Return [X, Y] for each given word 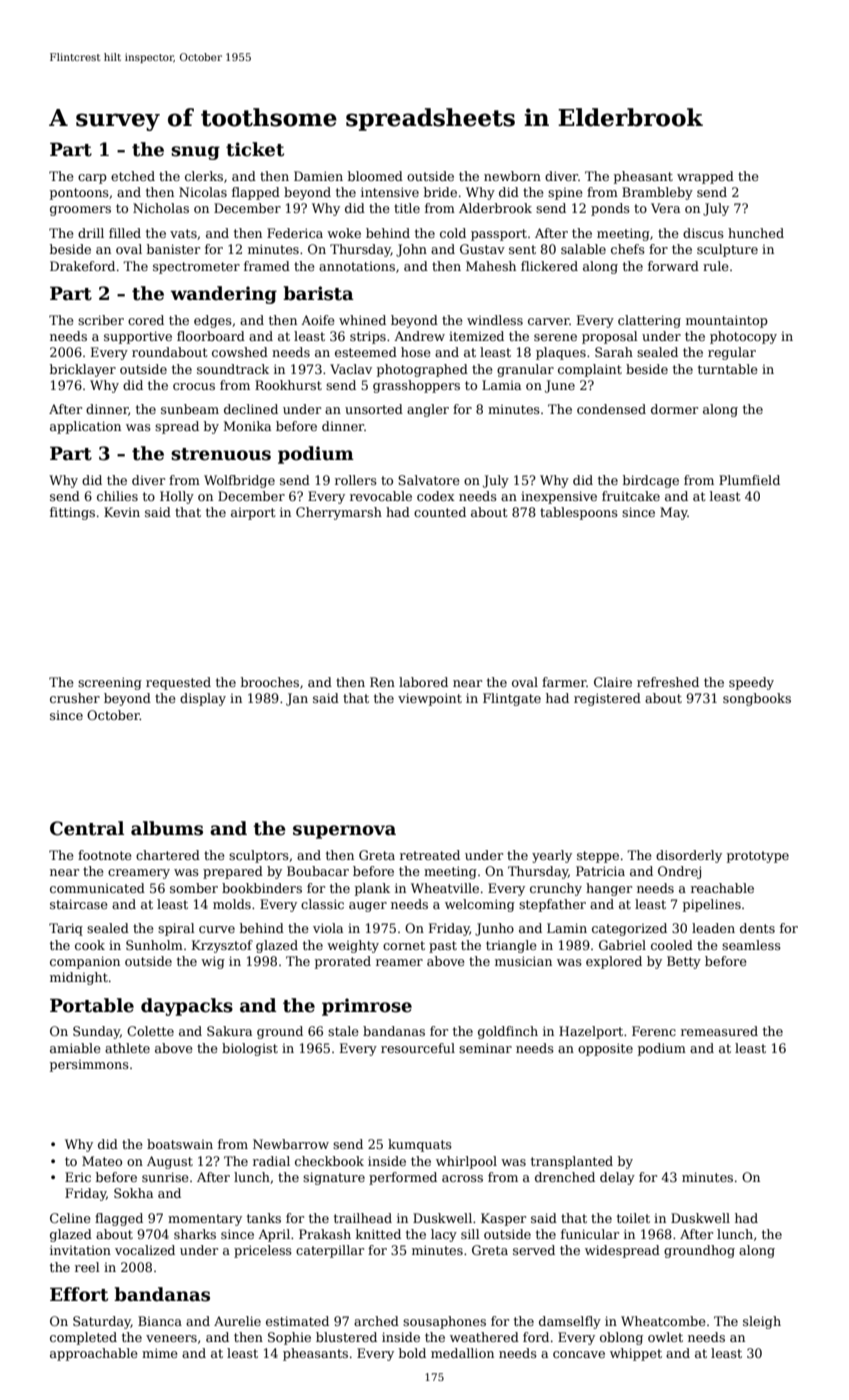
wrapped [705, 177]
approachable [94, 1354]
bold [412, 1353]
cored [146, 320]
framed [267, 266]
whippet [636, 1354]
